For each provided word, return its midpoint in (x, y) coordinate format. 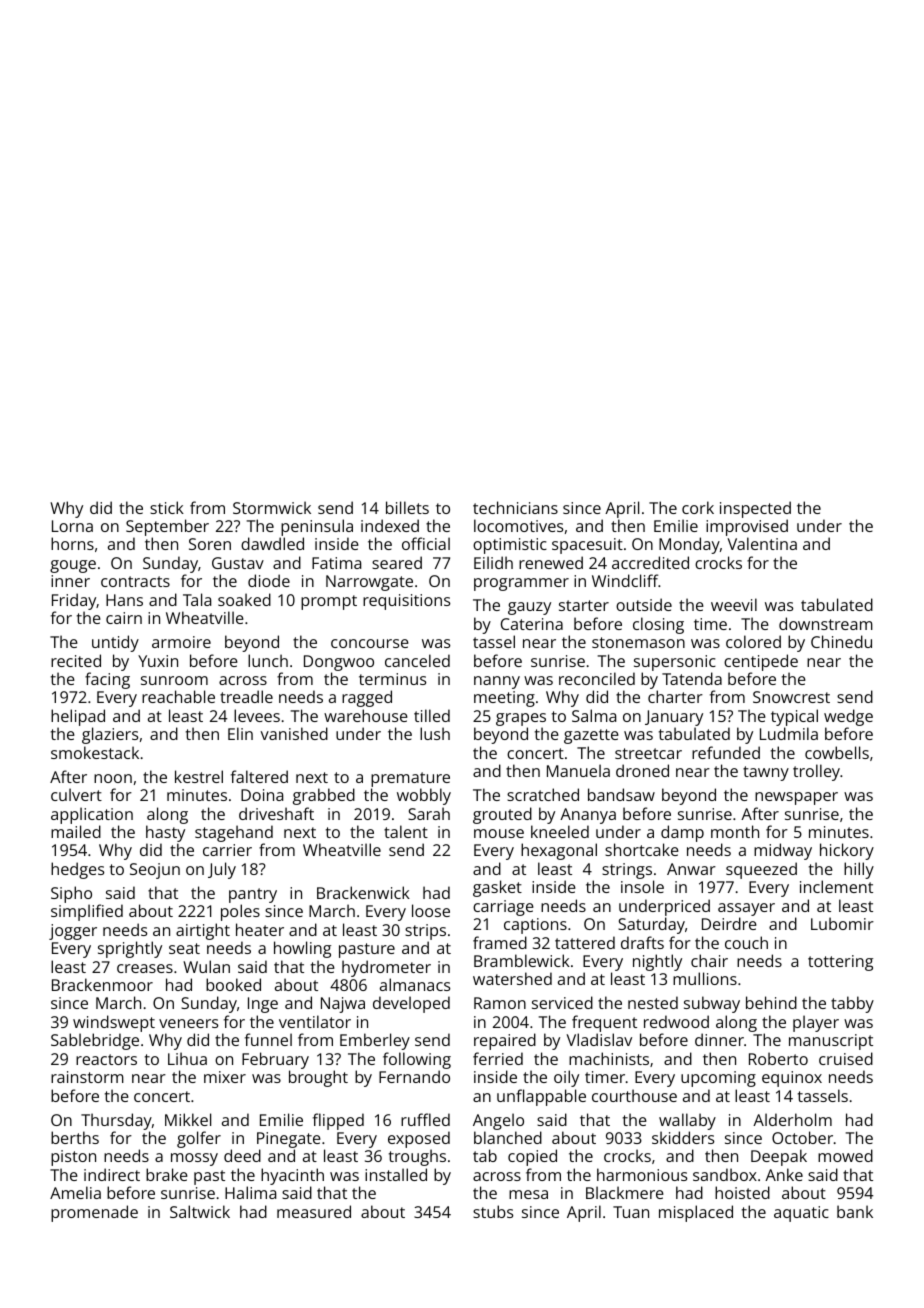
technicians (515, 507)
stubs (493, 1211)
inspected (755, 509)
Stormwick (272, 507)
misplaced (696, 1213)
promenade (94, 1213)
